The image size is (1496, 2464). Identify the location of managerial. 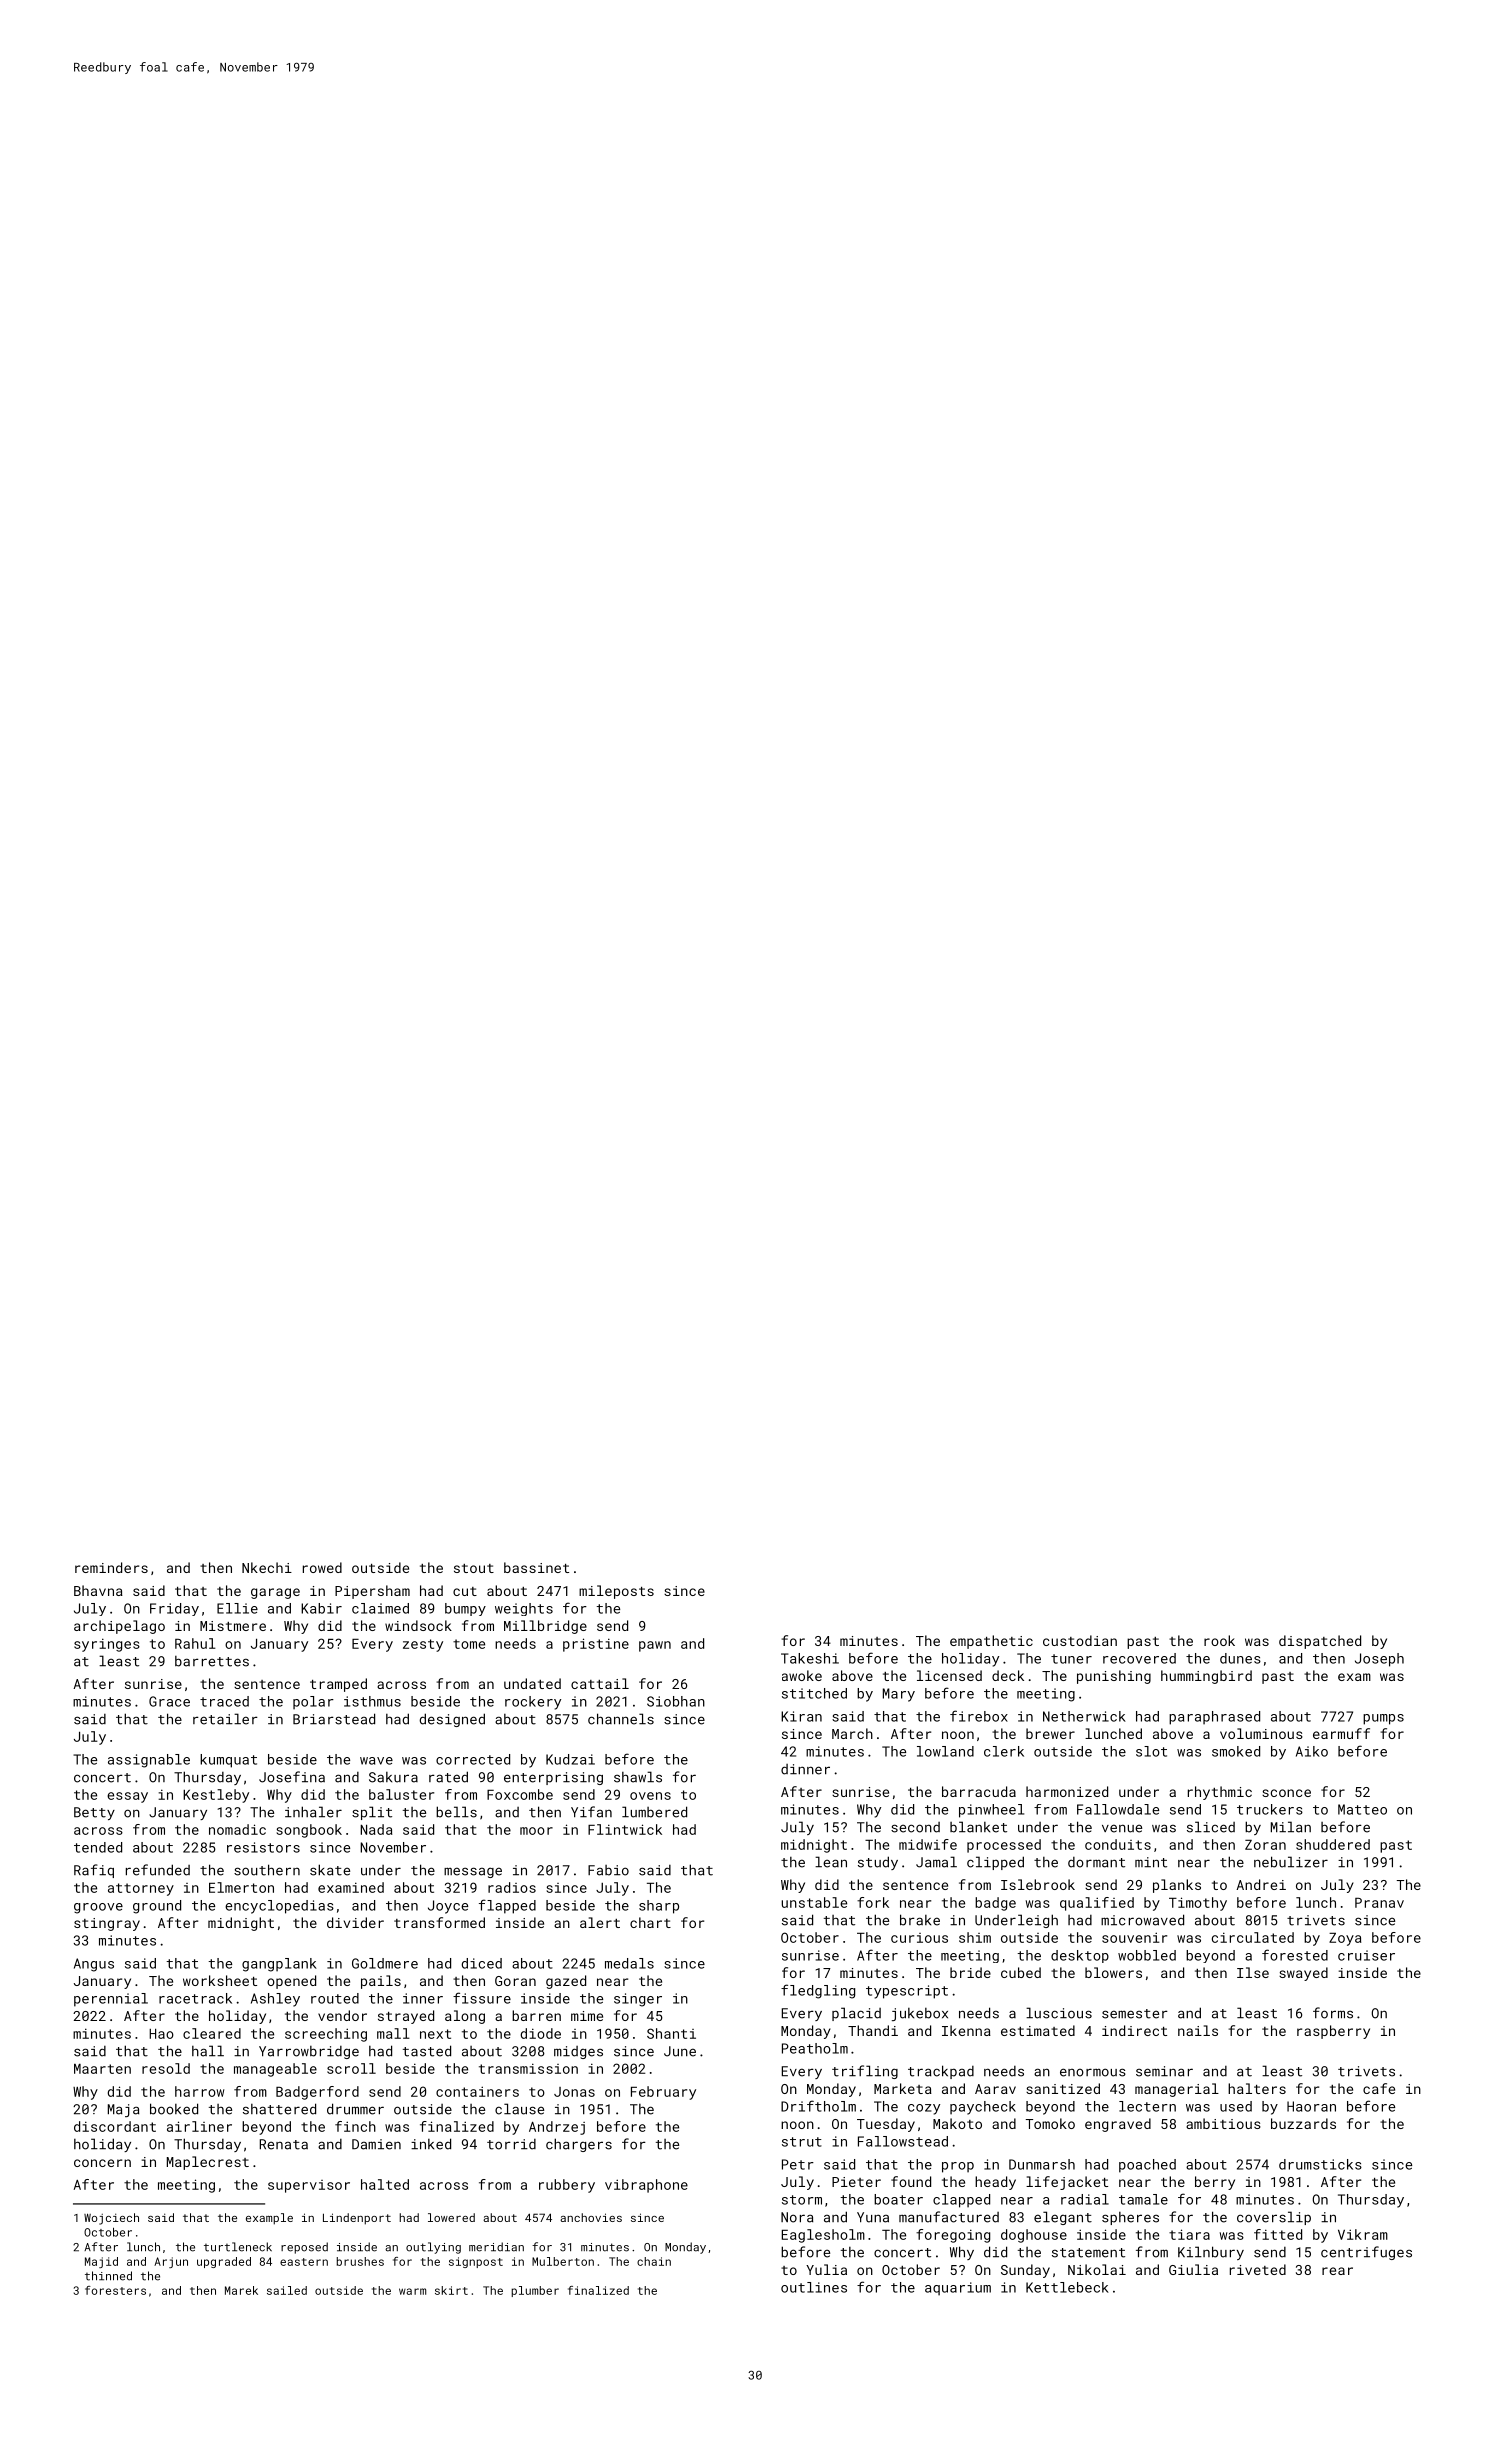
(1177, 2090).
